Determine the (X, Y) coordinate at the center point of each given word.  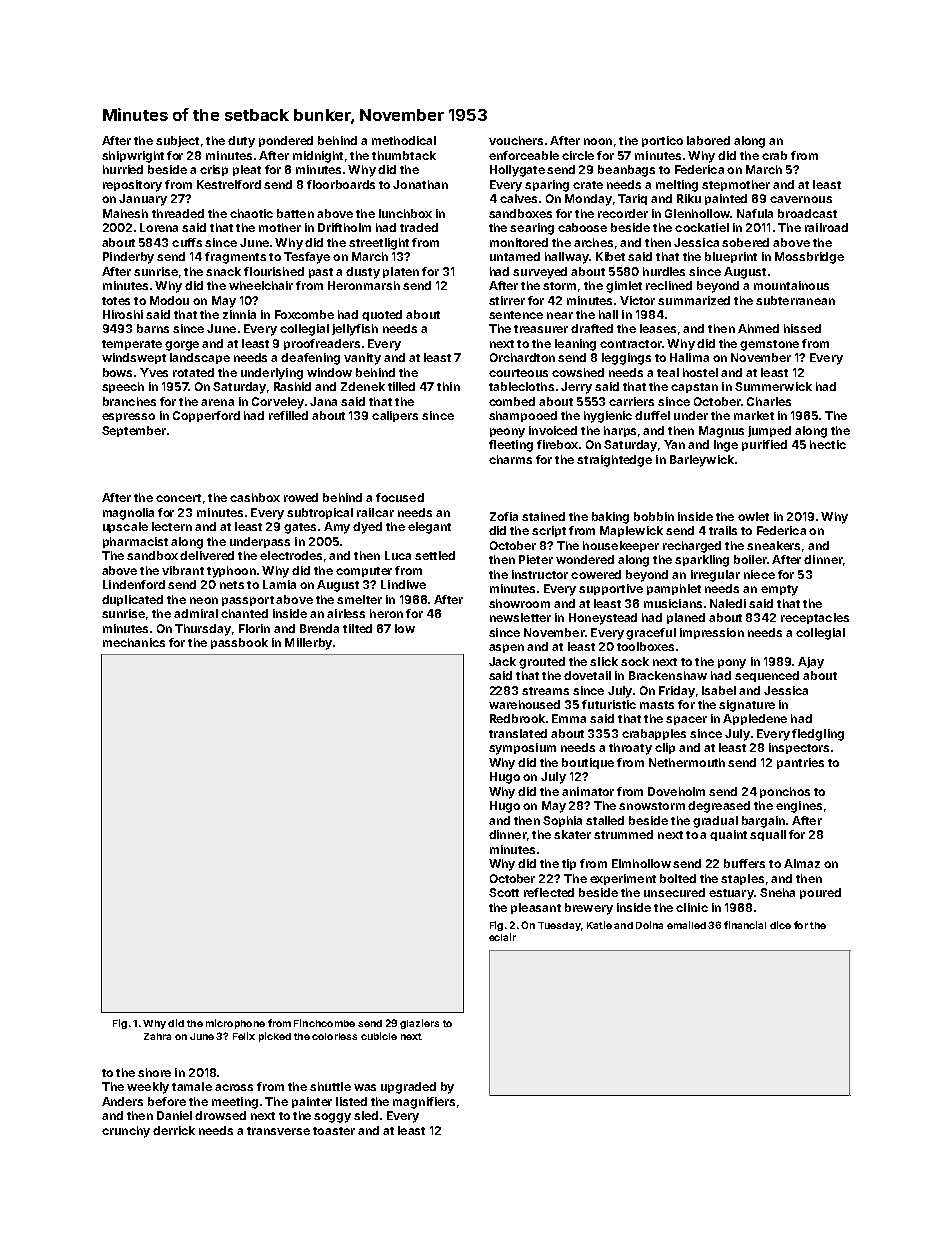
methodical (404, 140)
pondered (286, 141)
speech (123, 387)
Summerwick (773, 386)
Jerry (576, 388)
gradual (715, 822)
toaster (334, 1131)
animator (588, 791)
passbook (239, 643)
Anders (122, 1101)
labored (708, 140)
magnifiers (424, 1103)
